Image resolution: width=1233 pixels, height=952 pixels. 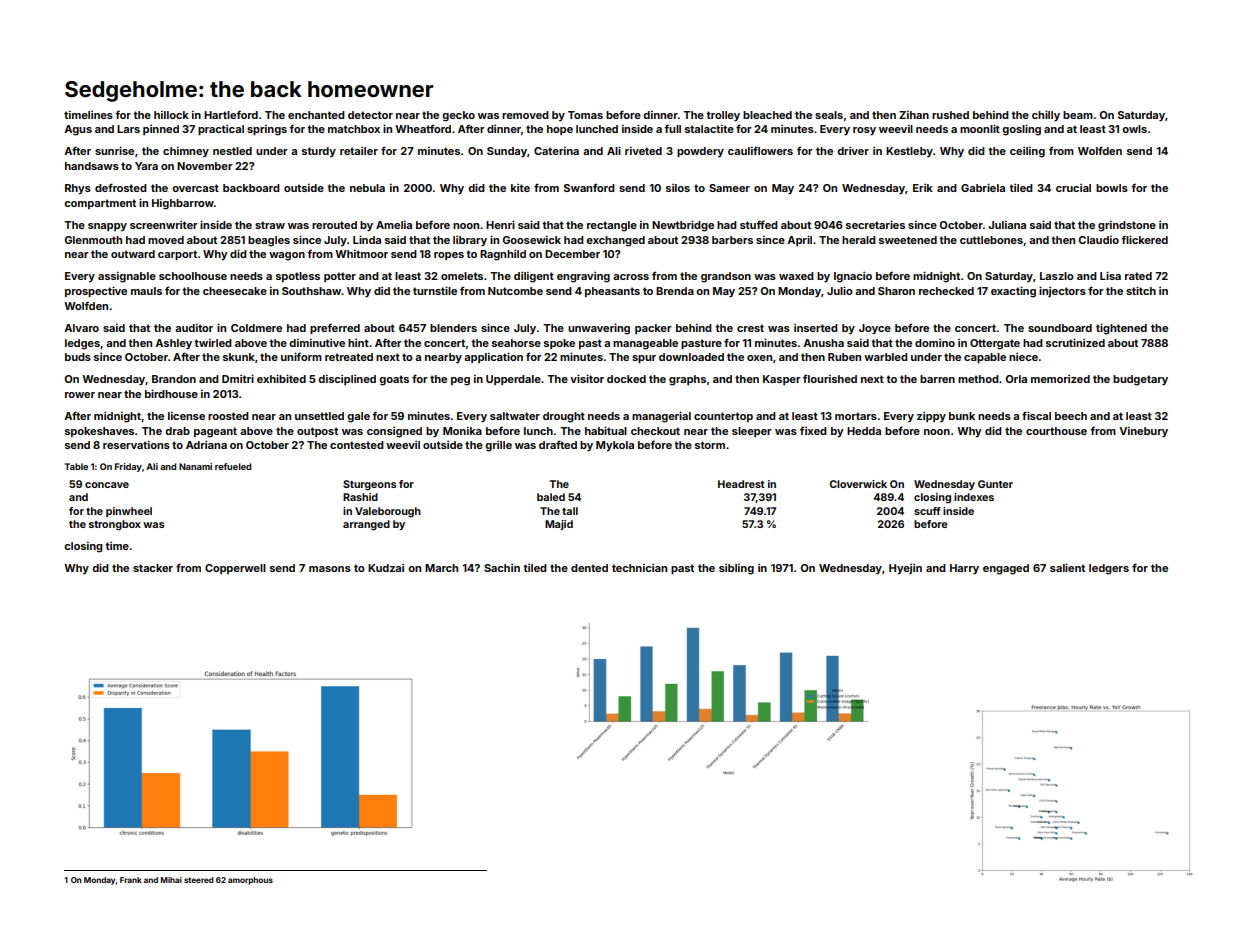 What do you see at coordinates (250, 881) in the image?
I see `amorphous` at bounding box center [250, 881].
